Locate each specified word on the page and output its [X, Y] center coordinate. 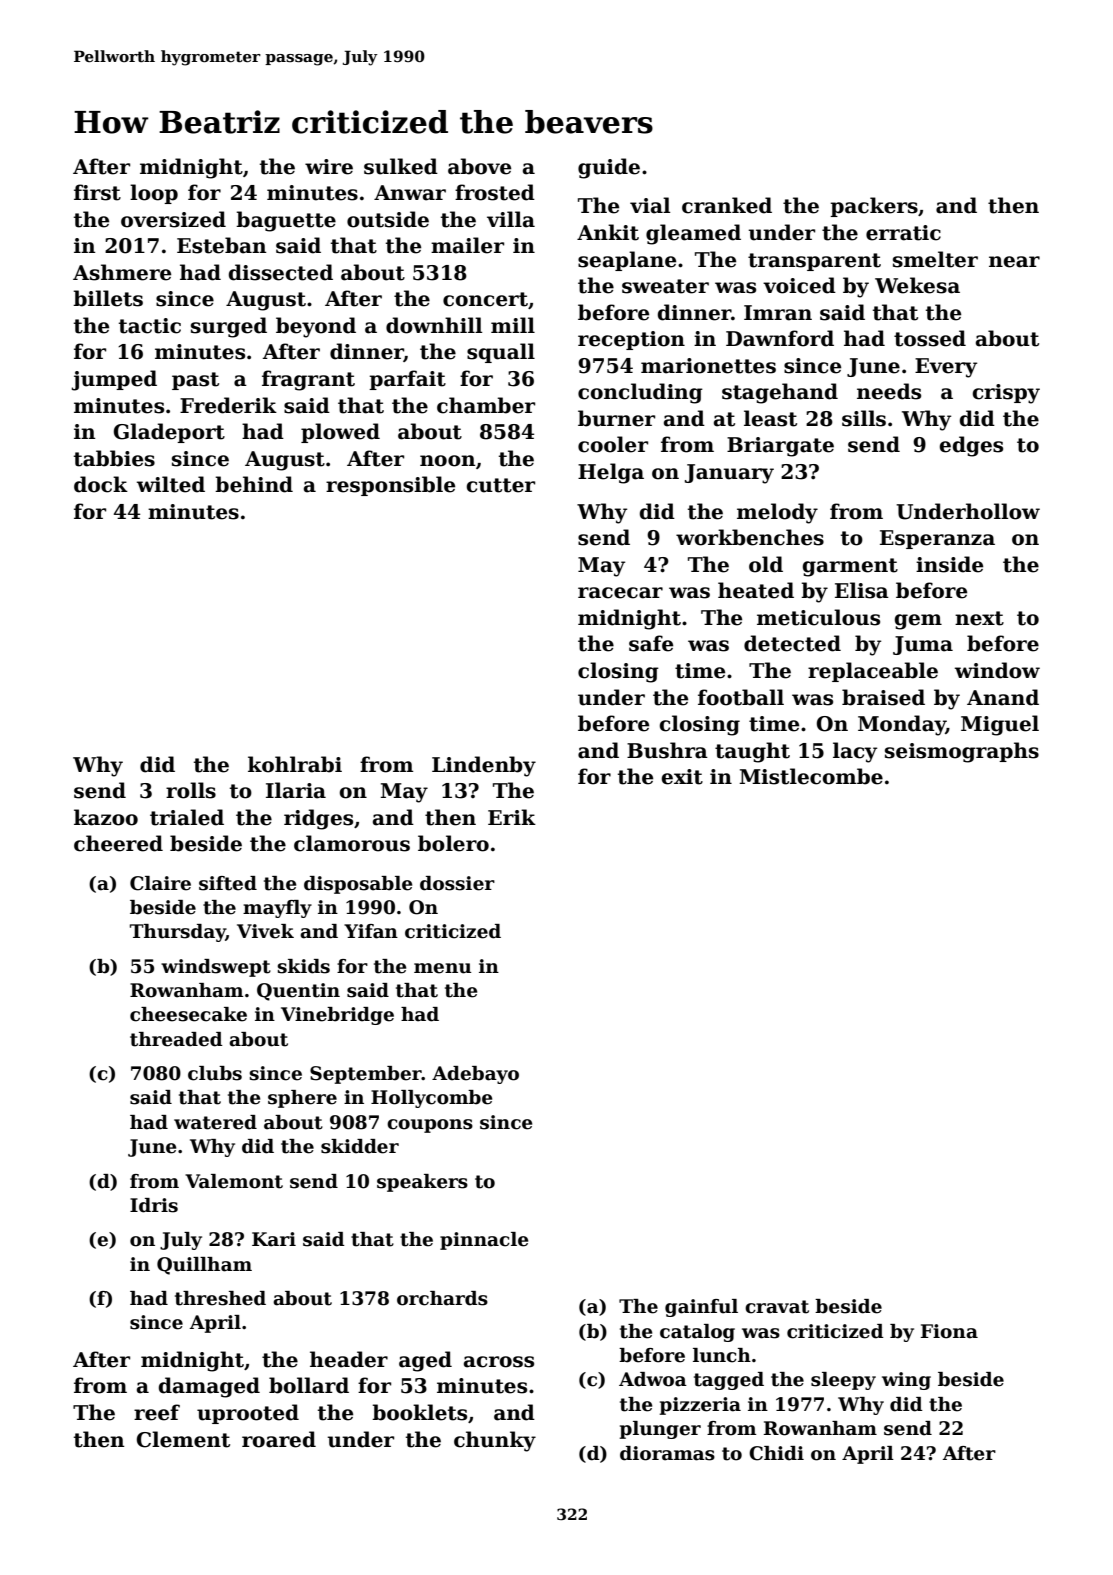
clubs [215, 1073]
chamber [486, 405]
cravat [777, 1307]
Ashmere [122, 272]
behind [254, 484]
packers [874, 207]
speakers [422, 1183]
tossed [930, 338]
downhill [434, 325]
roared [279, 1439]
